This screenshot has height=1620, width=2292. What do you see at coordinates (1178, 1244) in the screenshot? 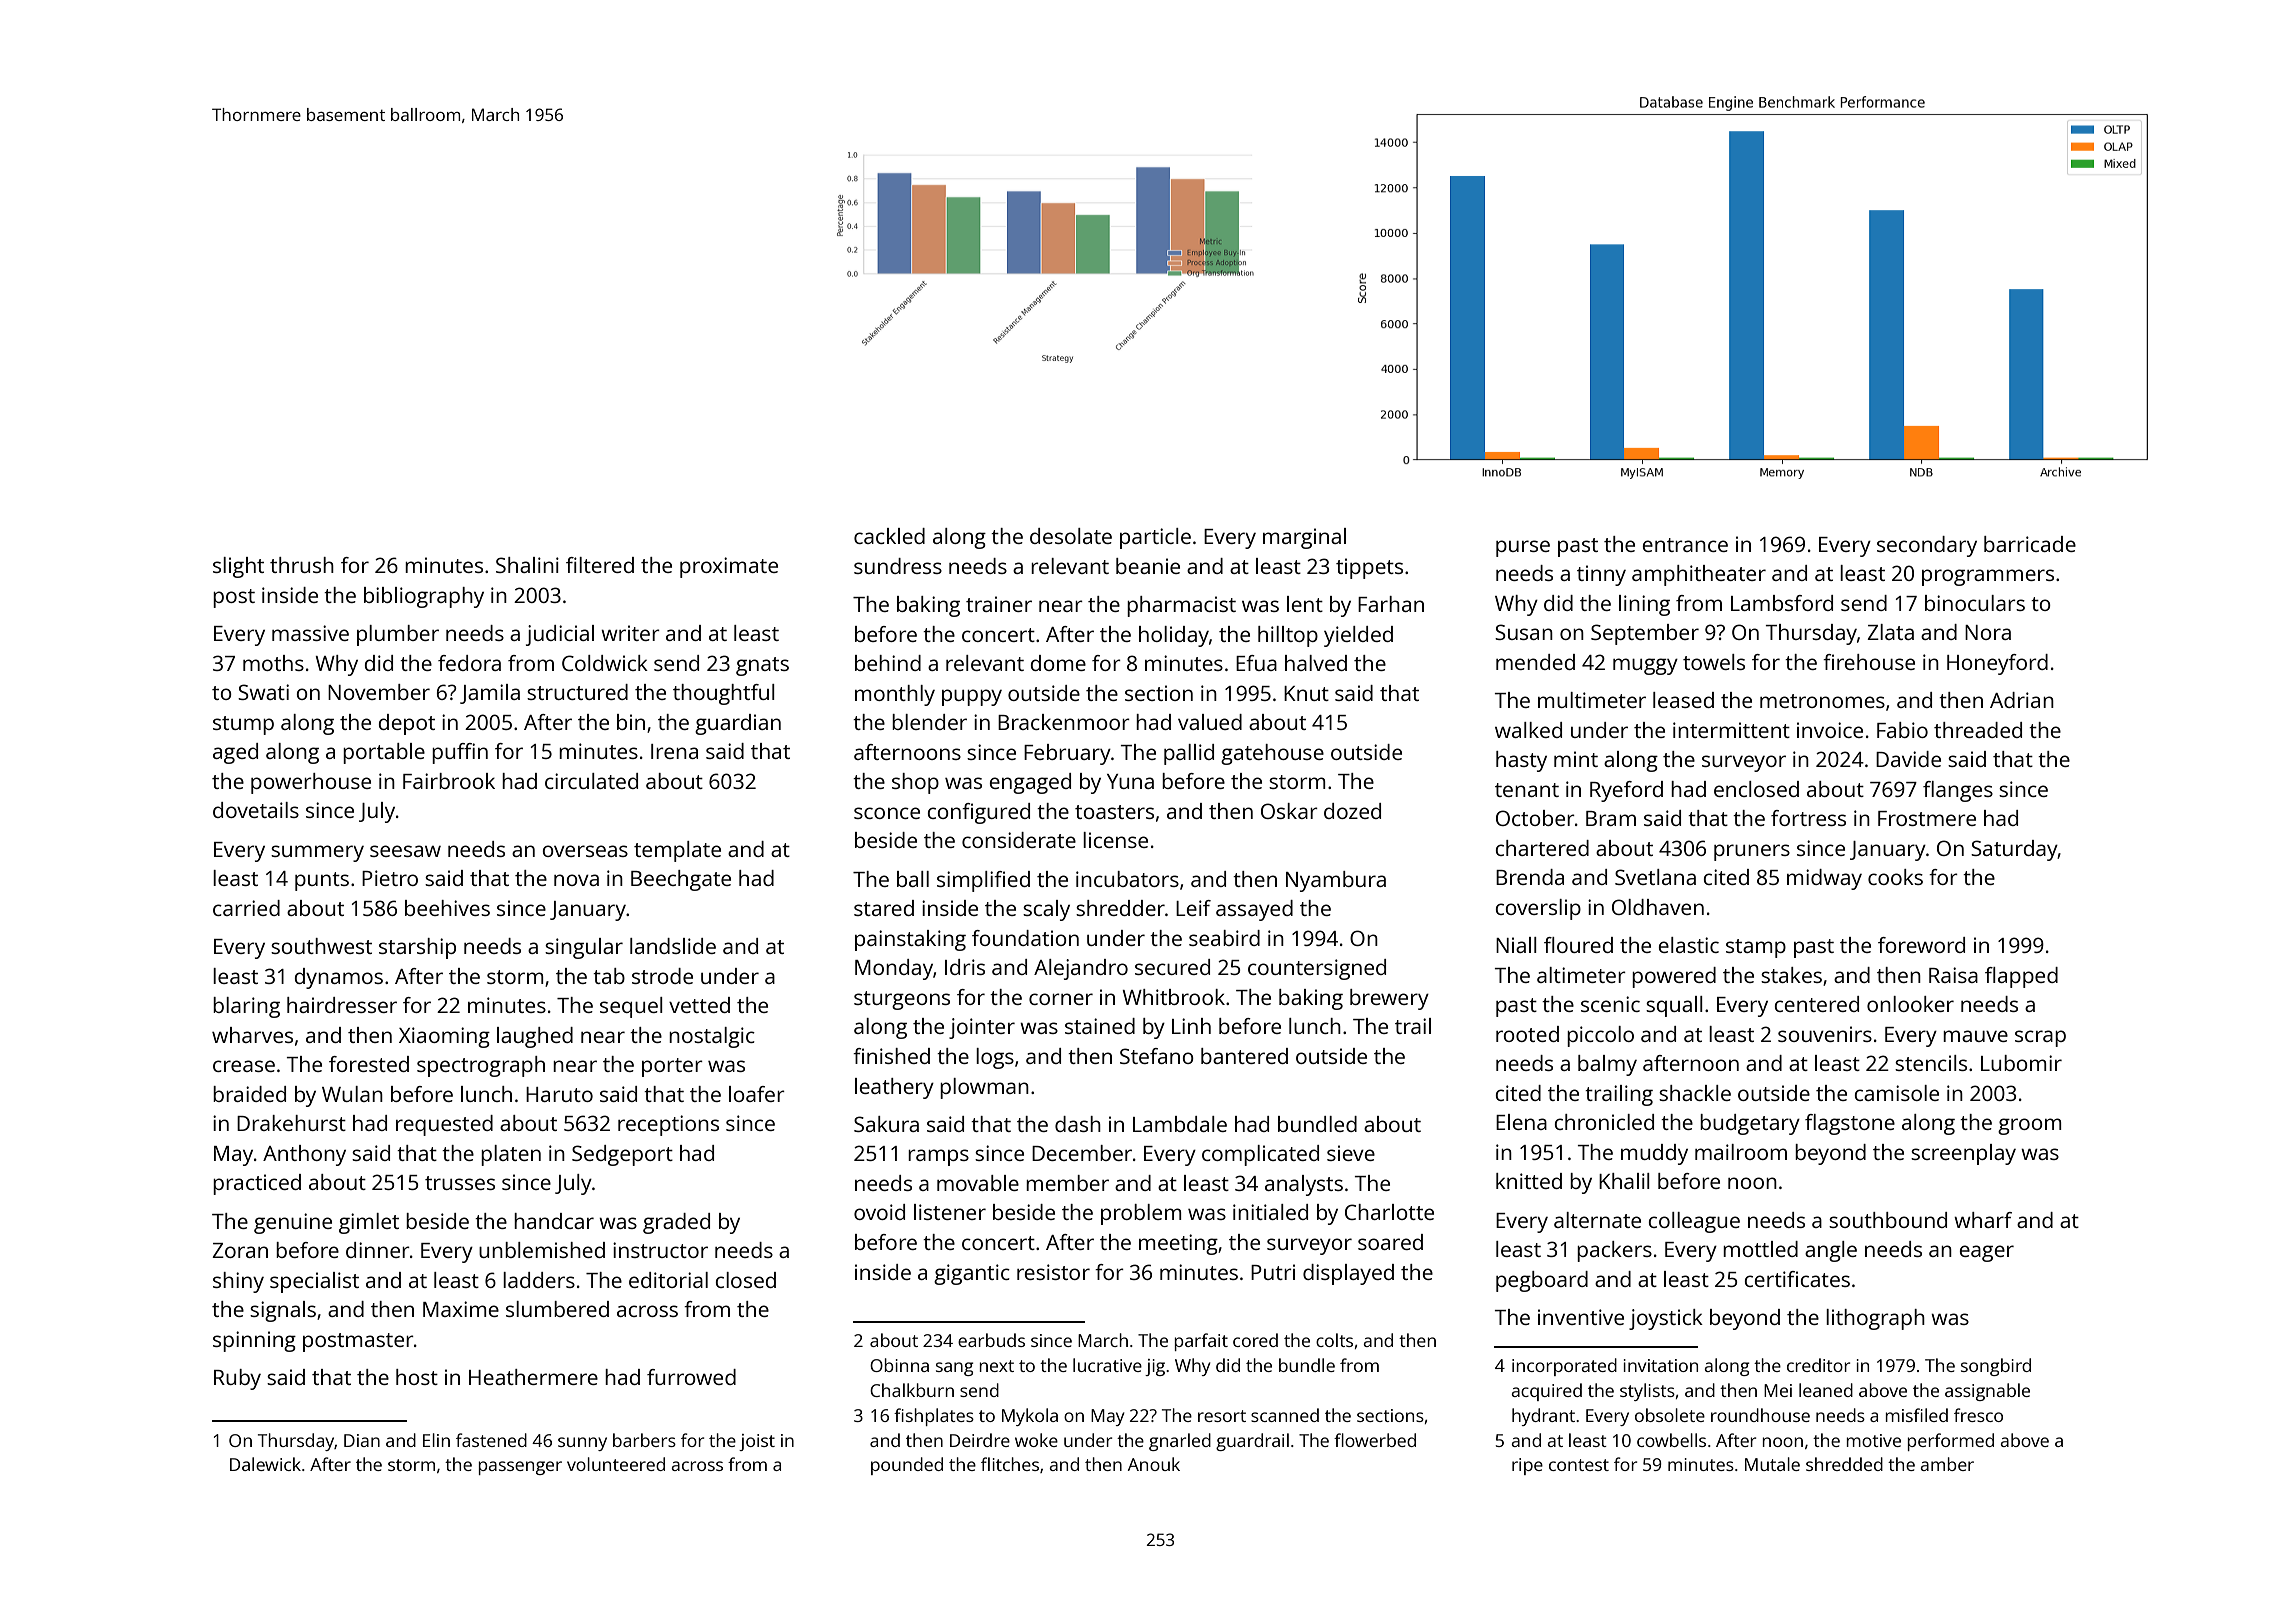
I see `meeting` at bounding box center [1178, 1244].
